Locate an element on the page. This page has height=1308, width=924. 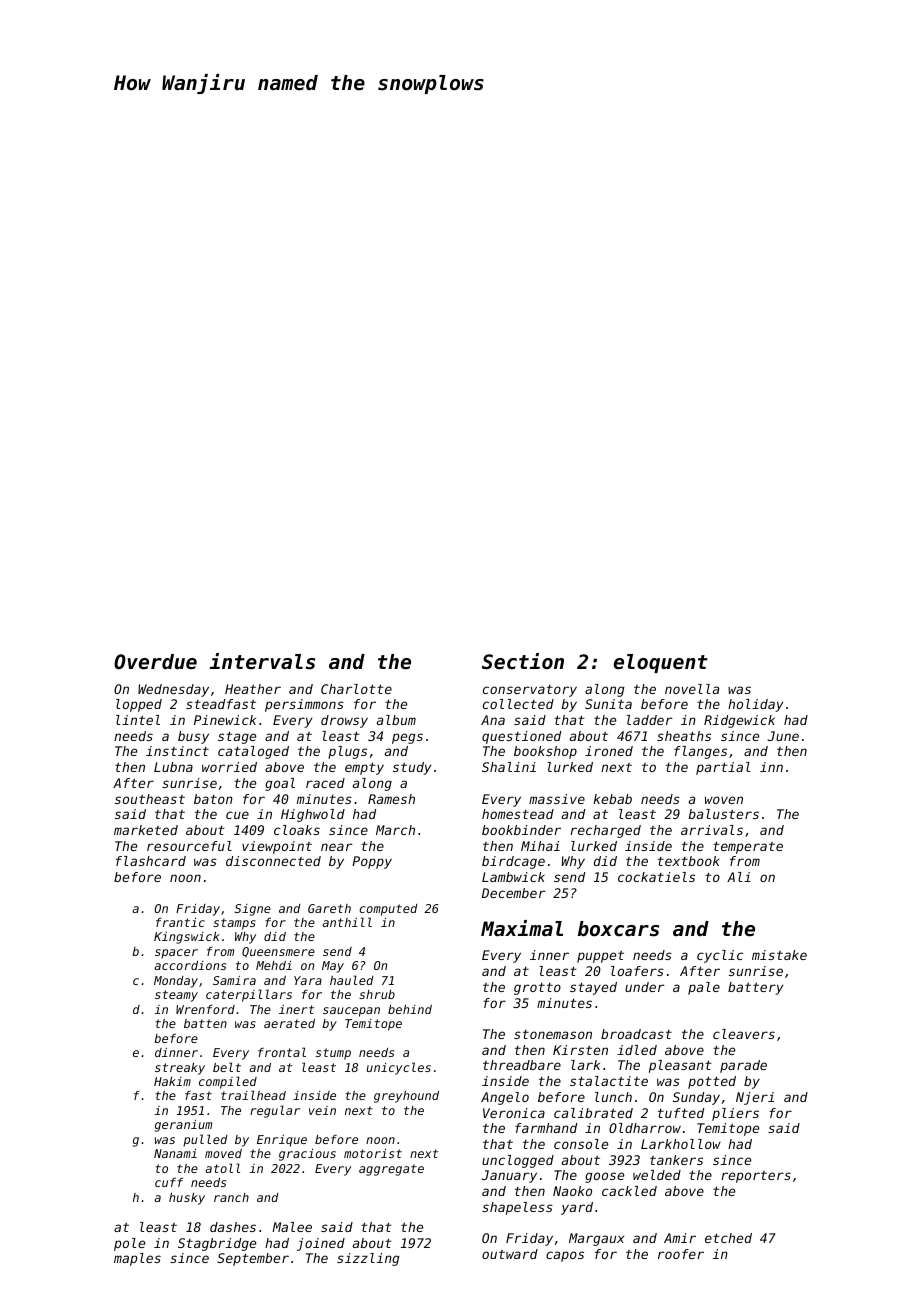
farmhand is located at coordinates (546, 1128).
